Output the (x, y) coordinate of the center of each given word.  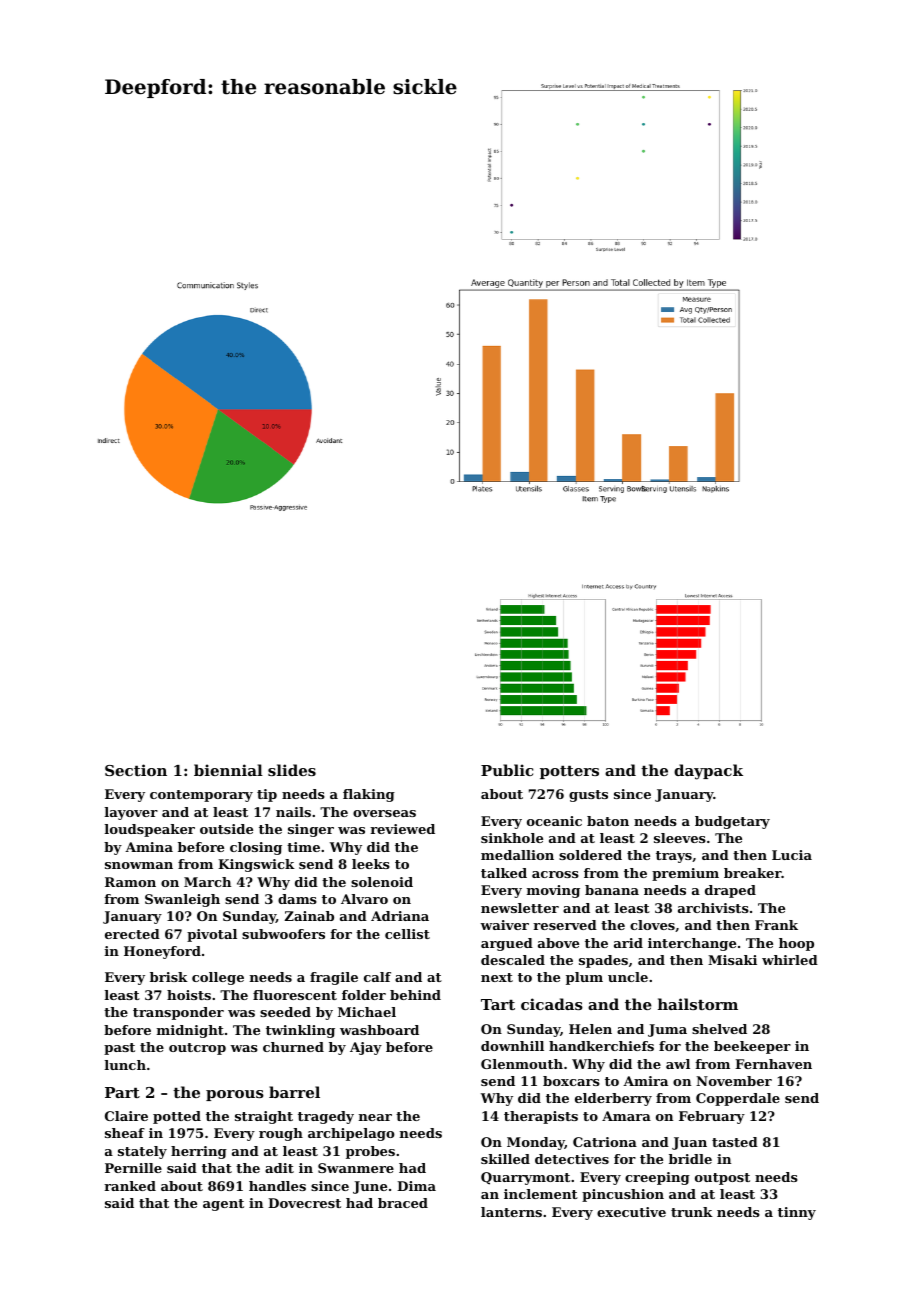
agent (223, 1205)
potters (569, 772)
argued (507, 944)
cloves (652, 925)
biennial (228, 770)
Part (122, 1092)
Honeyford (162, 952)
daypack (708, 772)
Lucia (792, 855)
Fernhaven (773, 1064)
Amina (149, 847)
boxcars (571, 1081)
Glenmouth (522, 1064)
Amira (645, 1081)
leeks (371, 864)
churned (293, 1047)
